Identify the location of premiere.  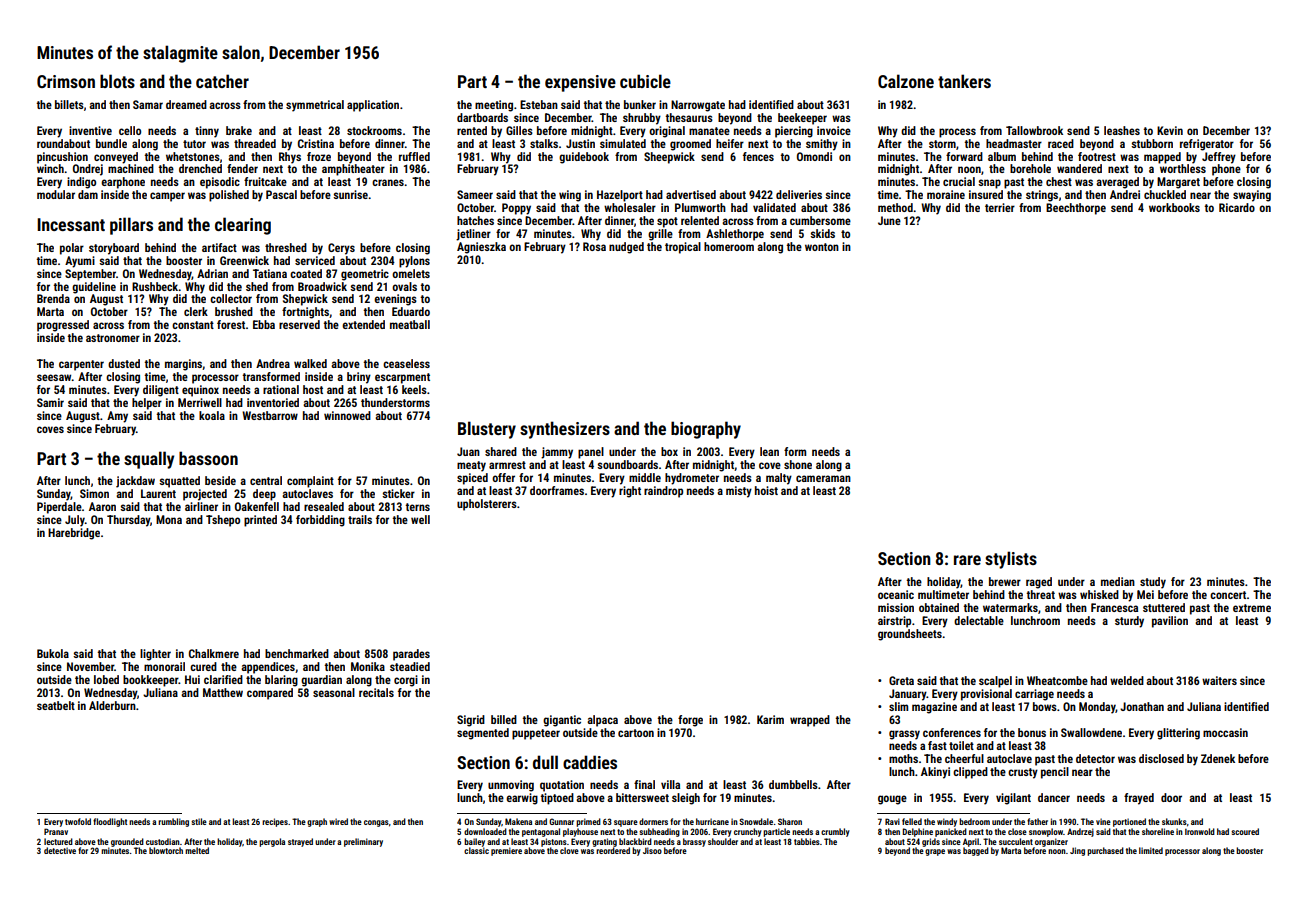
(506, 851).
